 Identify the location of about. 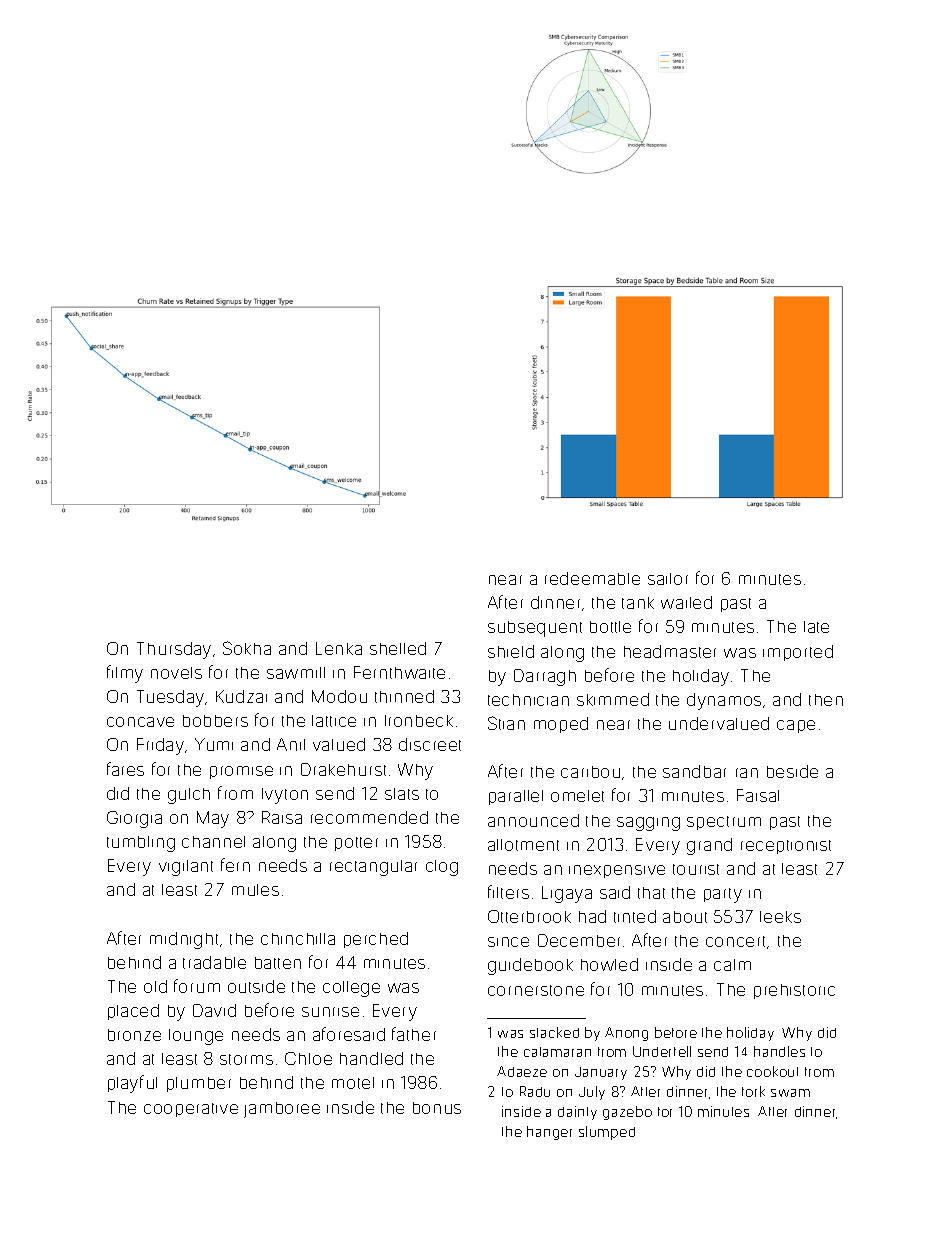
(685, 917).
